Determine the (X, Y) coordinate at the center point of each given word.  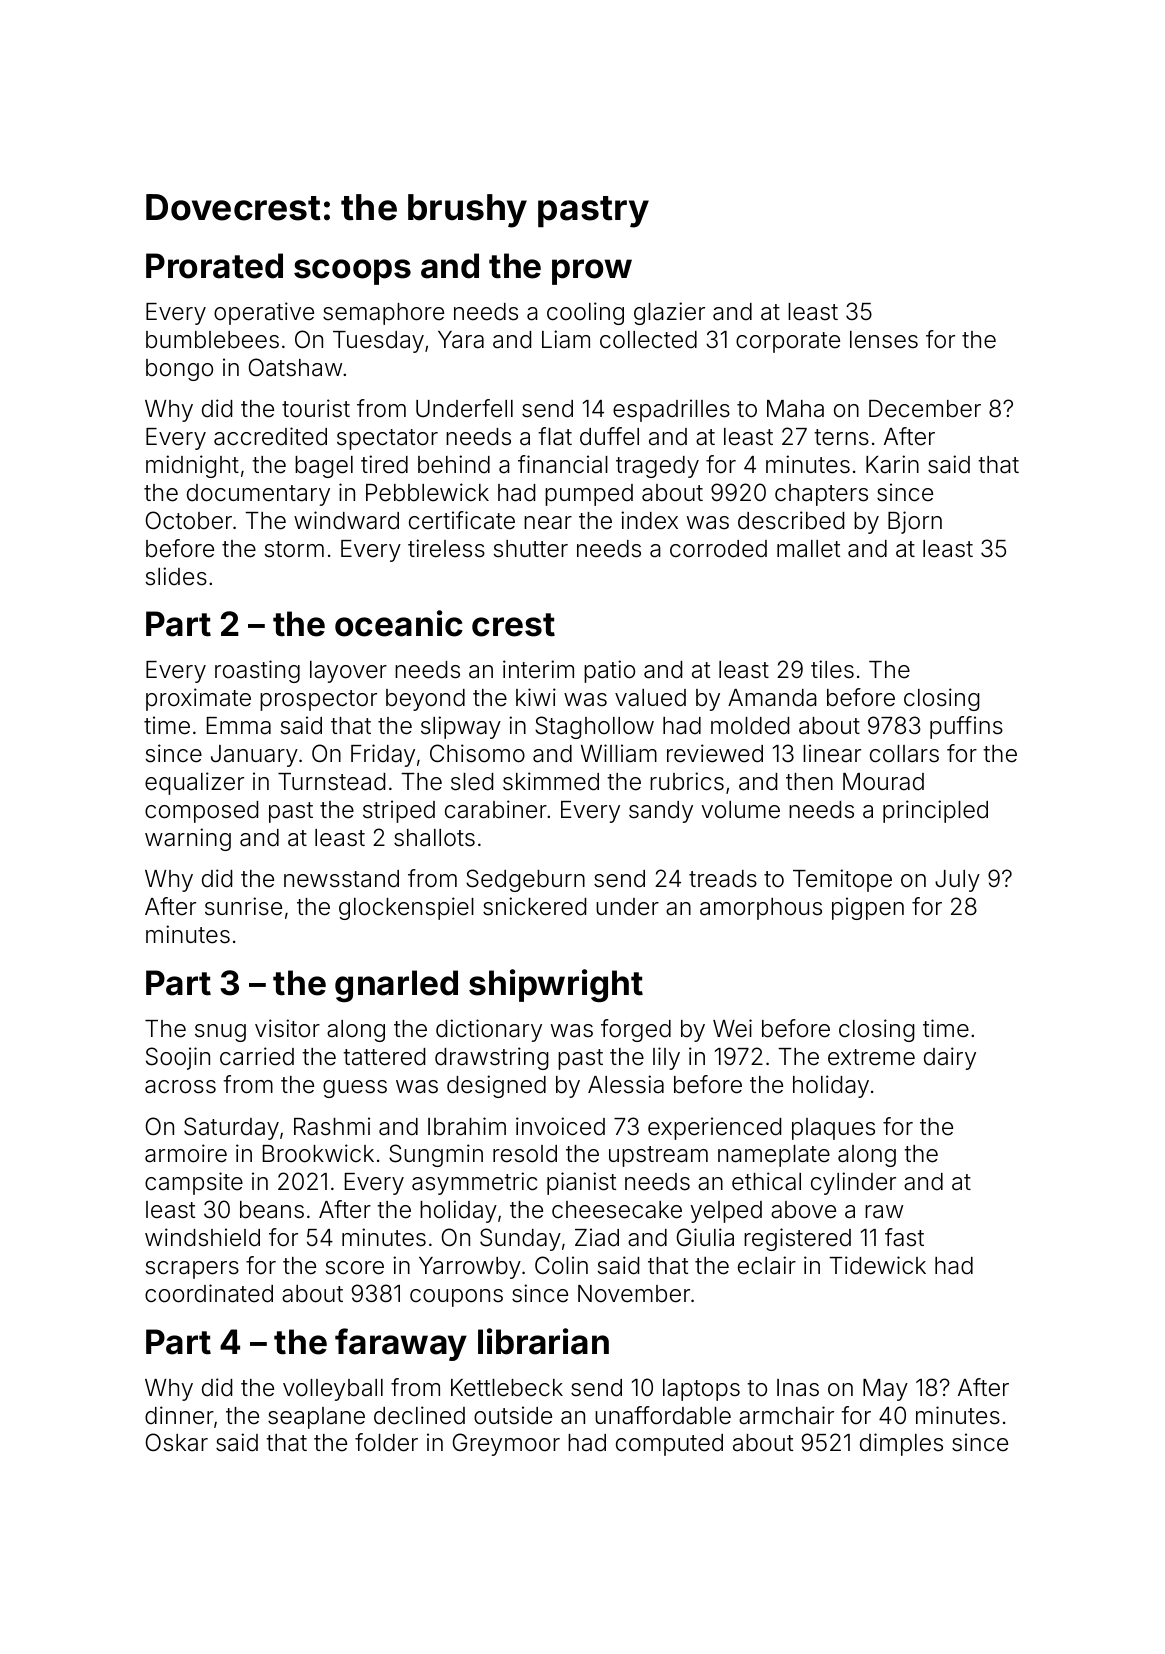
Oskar (177, 1442)
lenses (884, 340)
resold (525, 1154)
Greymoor (506, 1444)
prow (592, 272)
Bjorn (915, 522)
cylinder (853, 1183)
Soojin (178, 1058)
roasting (257, 671)
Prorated (214, 266)
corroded (718, 549)
